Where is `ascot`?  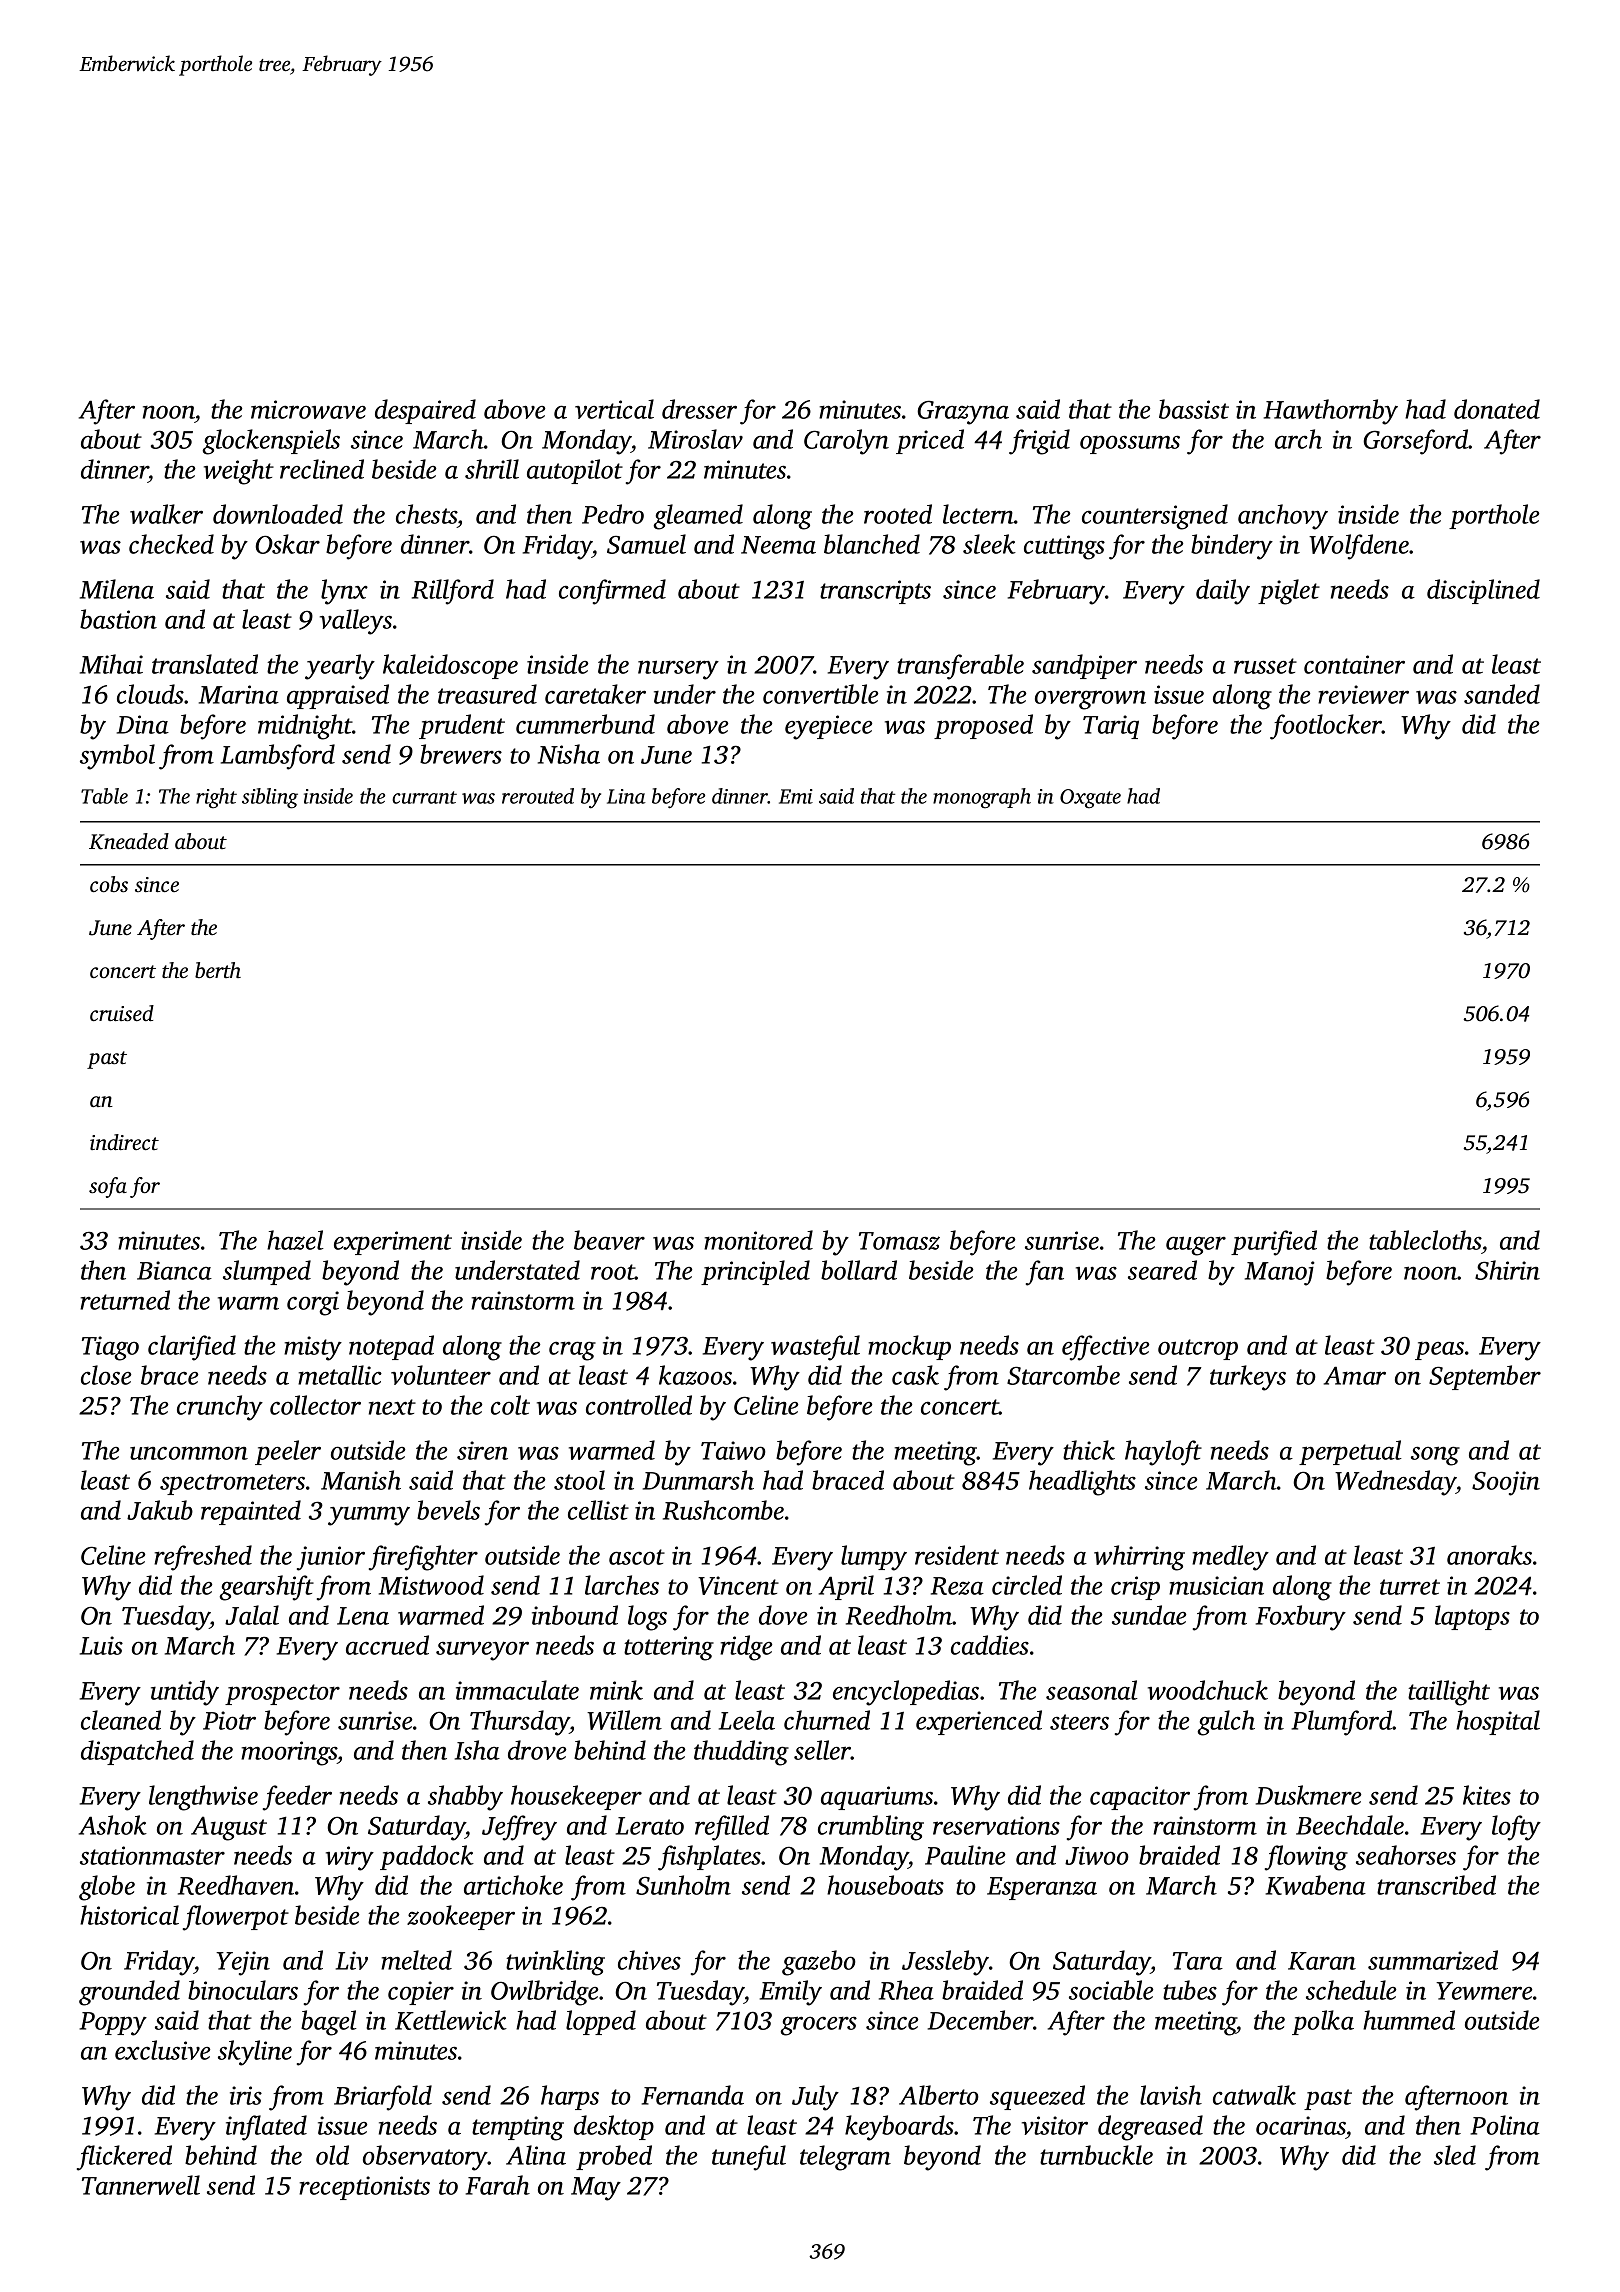
ascot is located at coordinates (637, 1557).
